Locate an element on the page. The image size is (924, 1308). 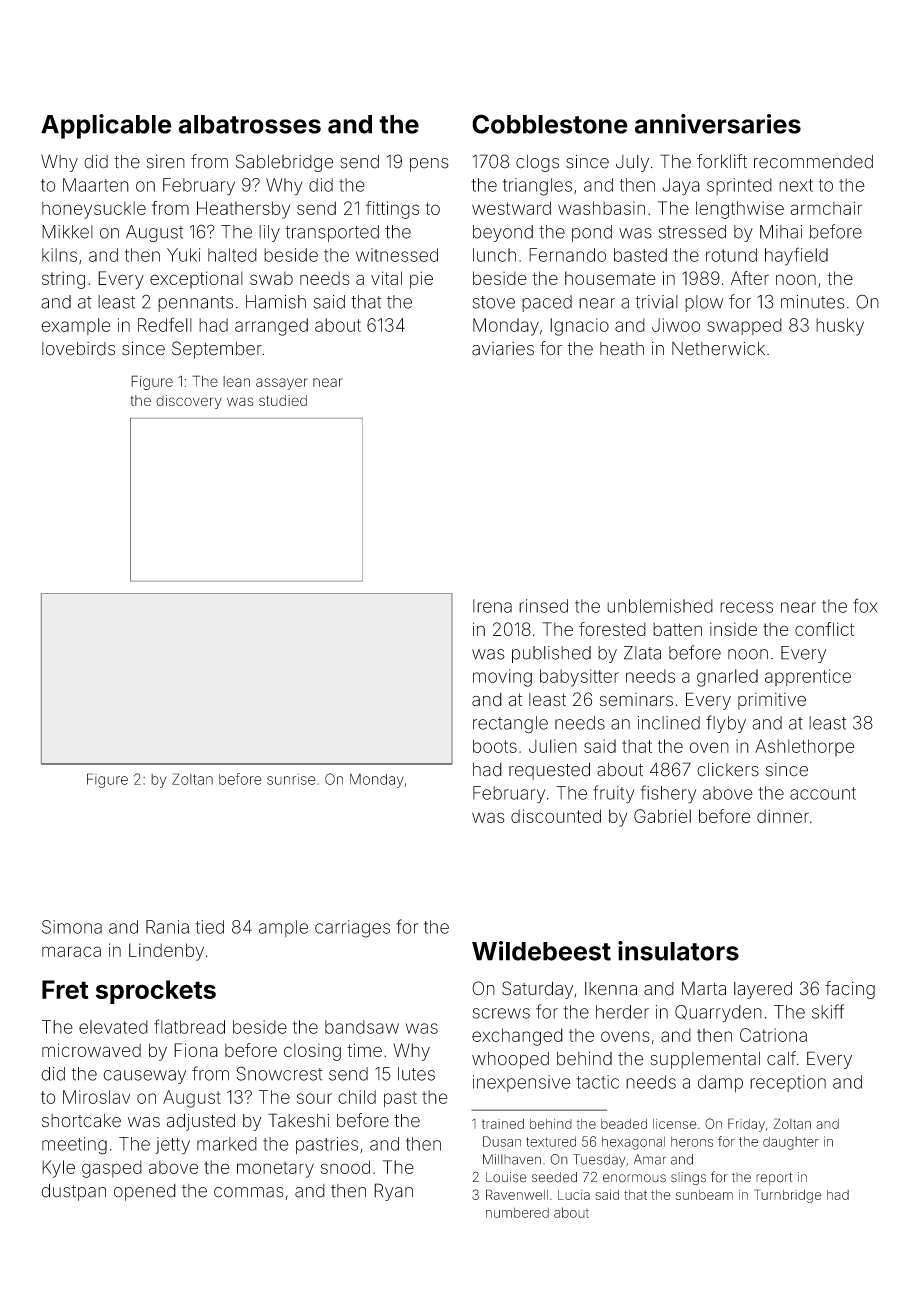
numbered is located at coordinates (517, 1212).
